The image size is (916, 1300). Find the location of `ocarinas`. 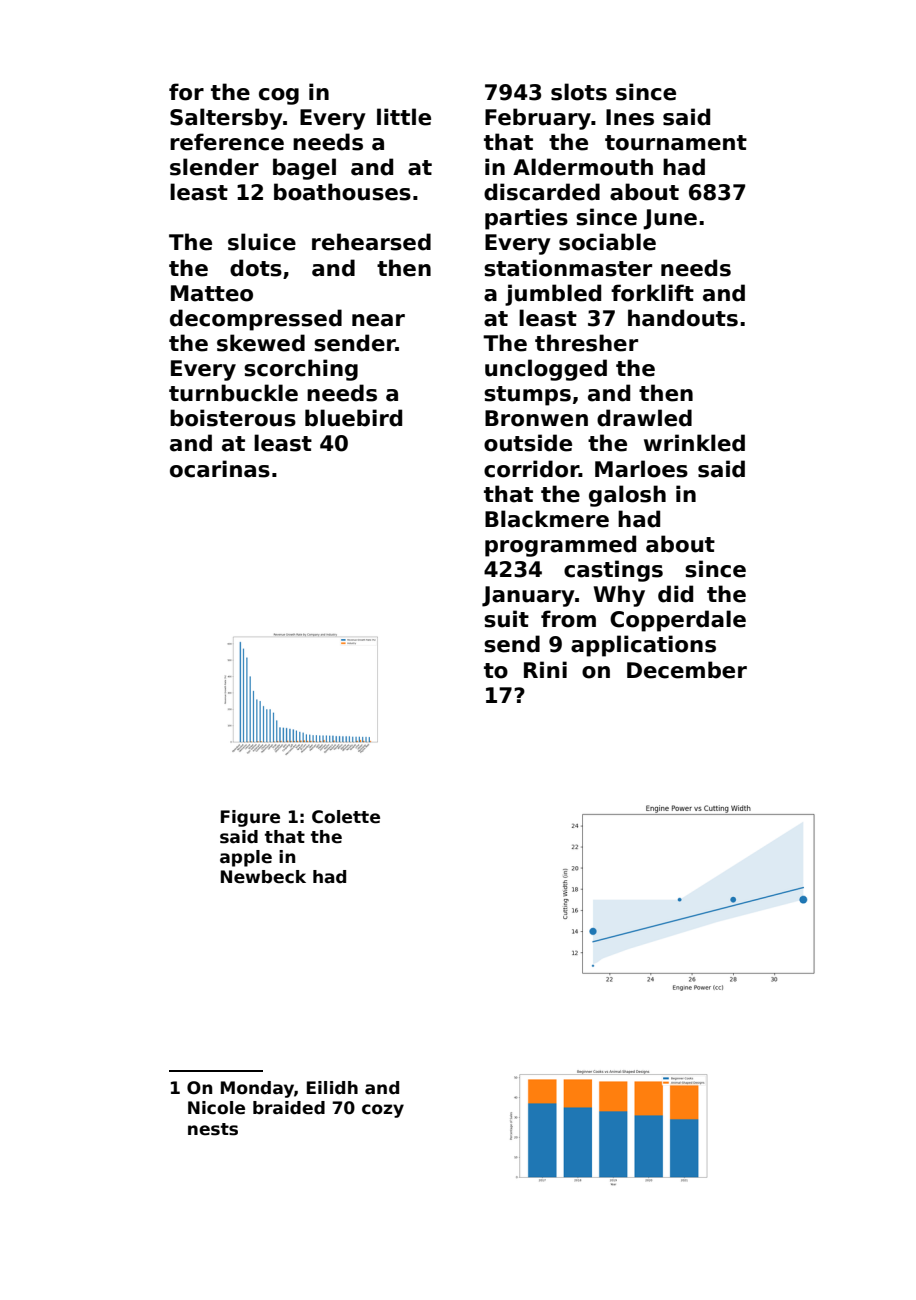

ocarinas is located at coordinates (220, 469).
